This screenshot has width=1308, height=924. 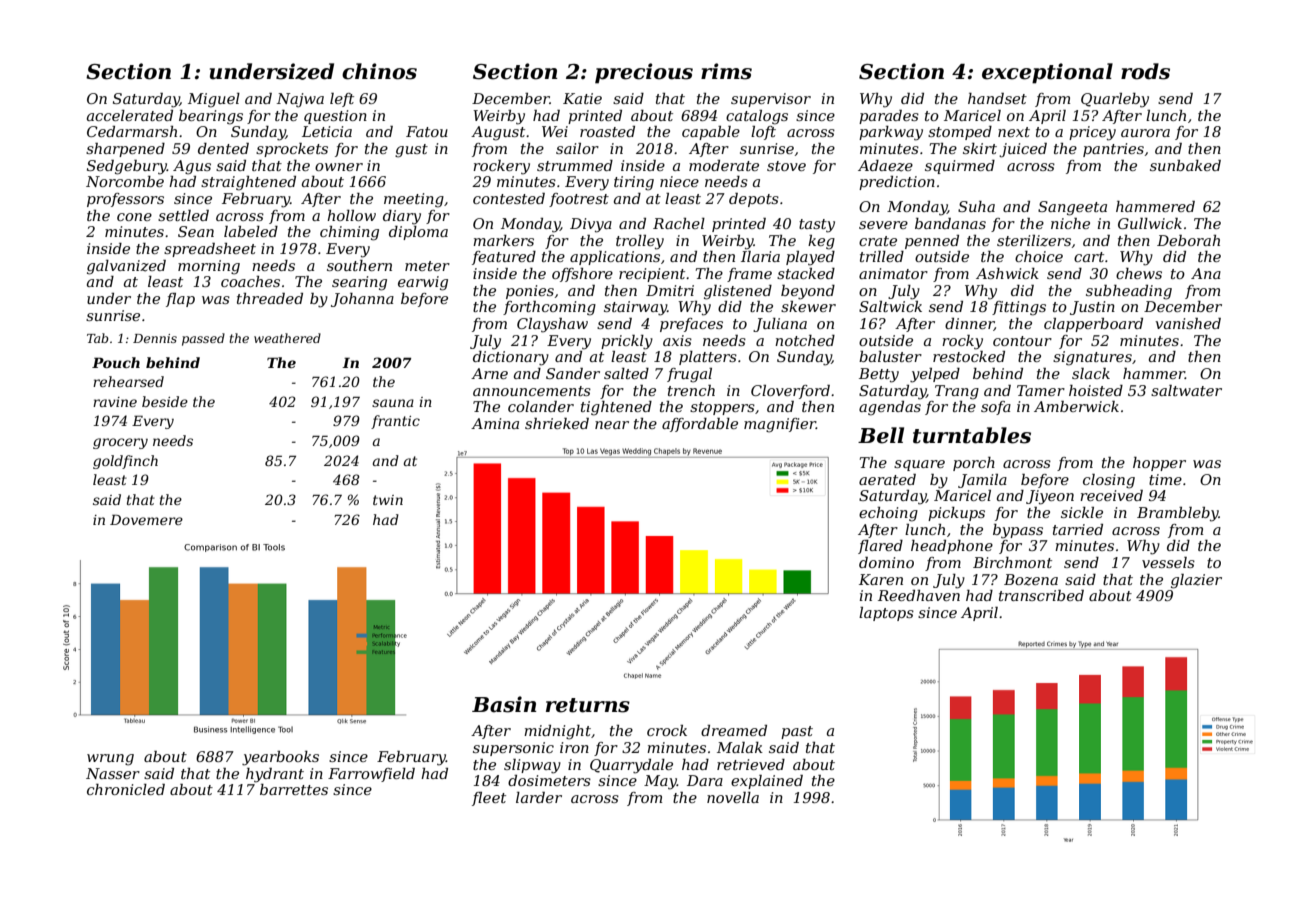 I want to click on affordable, so click(x=700, y=425).
